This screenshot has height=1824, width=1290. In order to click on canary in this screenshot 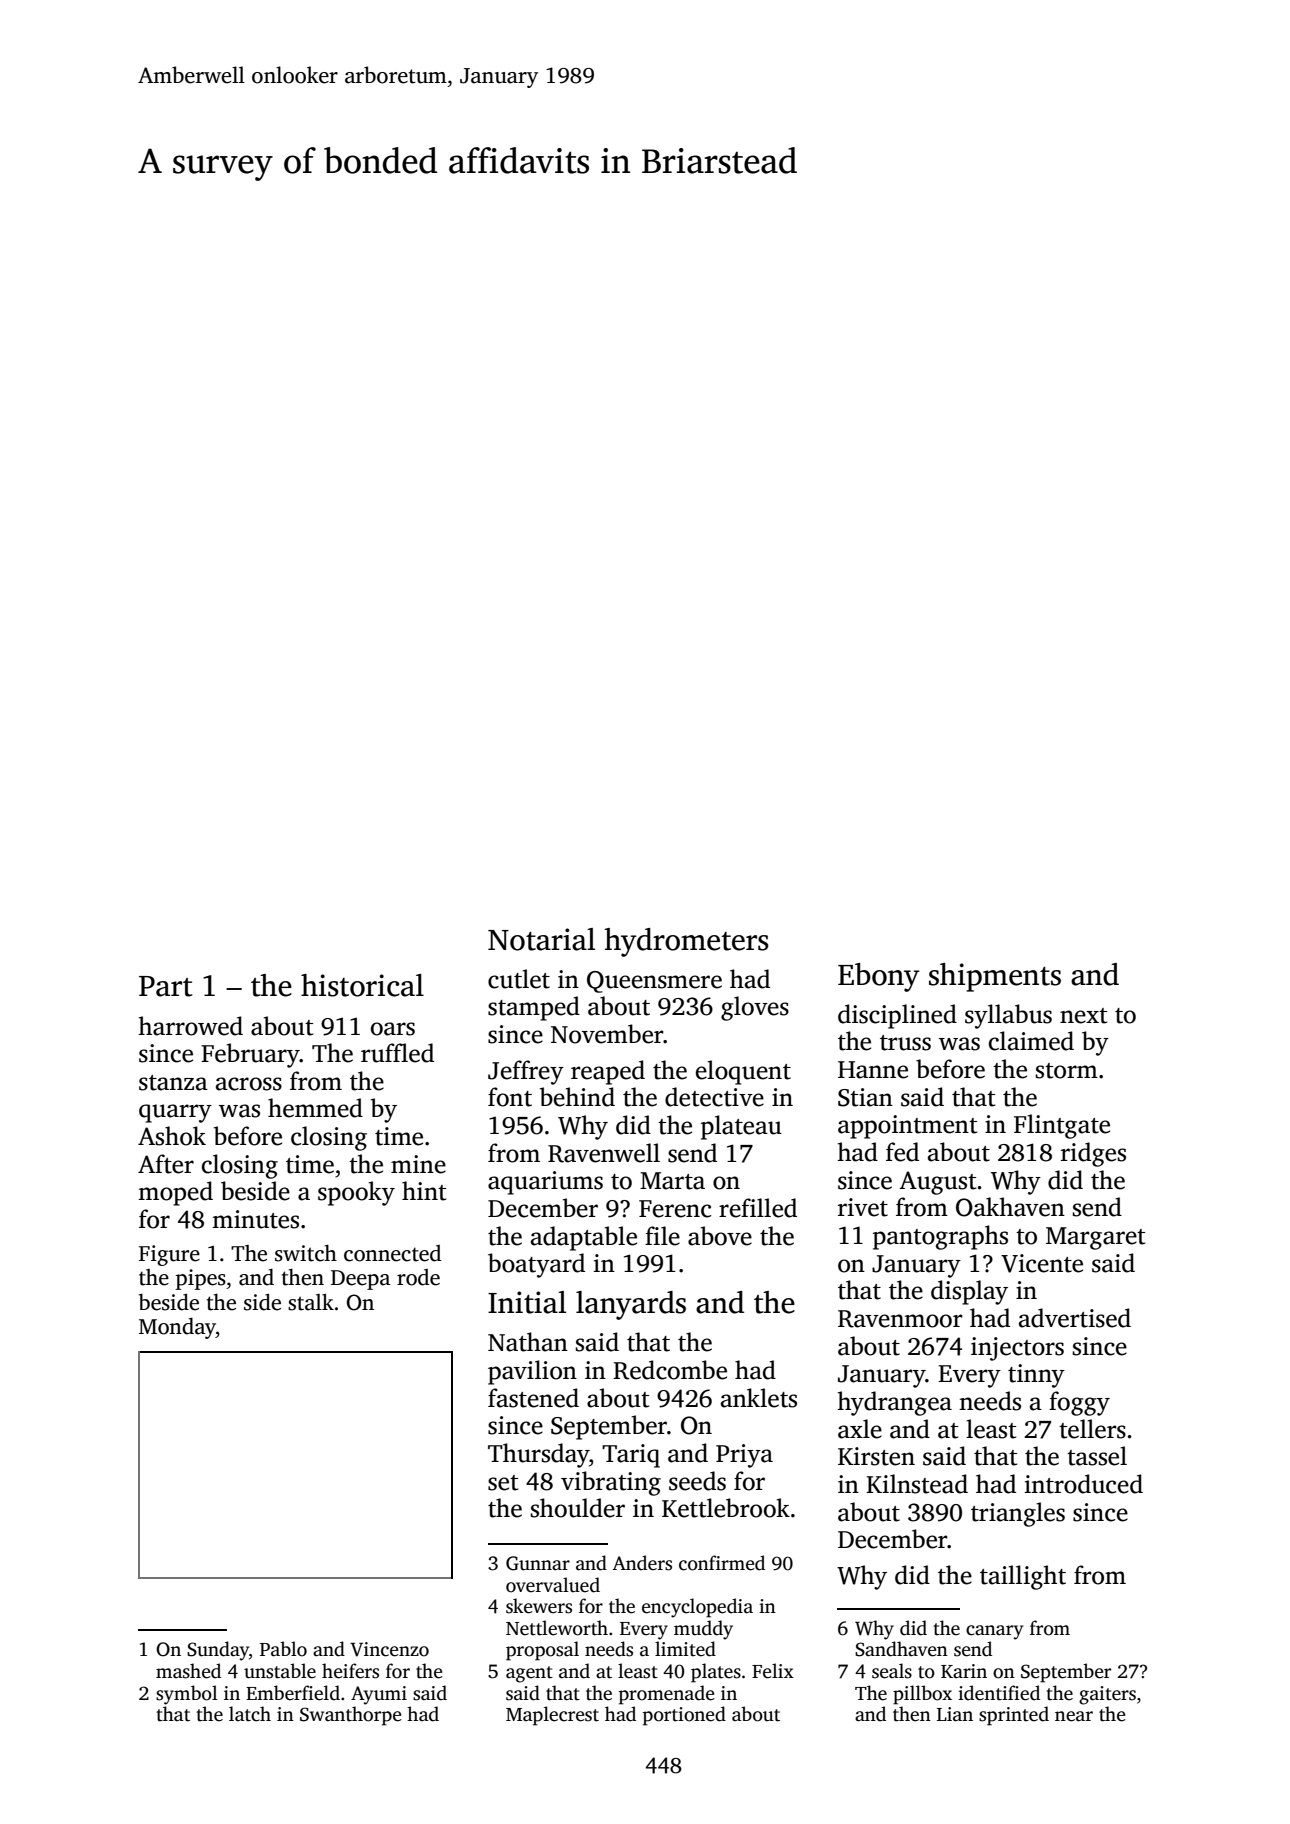, I will do `click(994, 1632)`.
